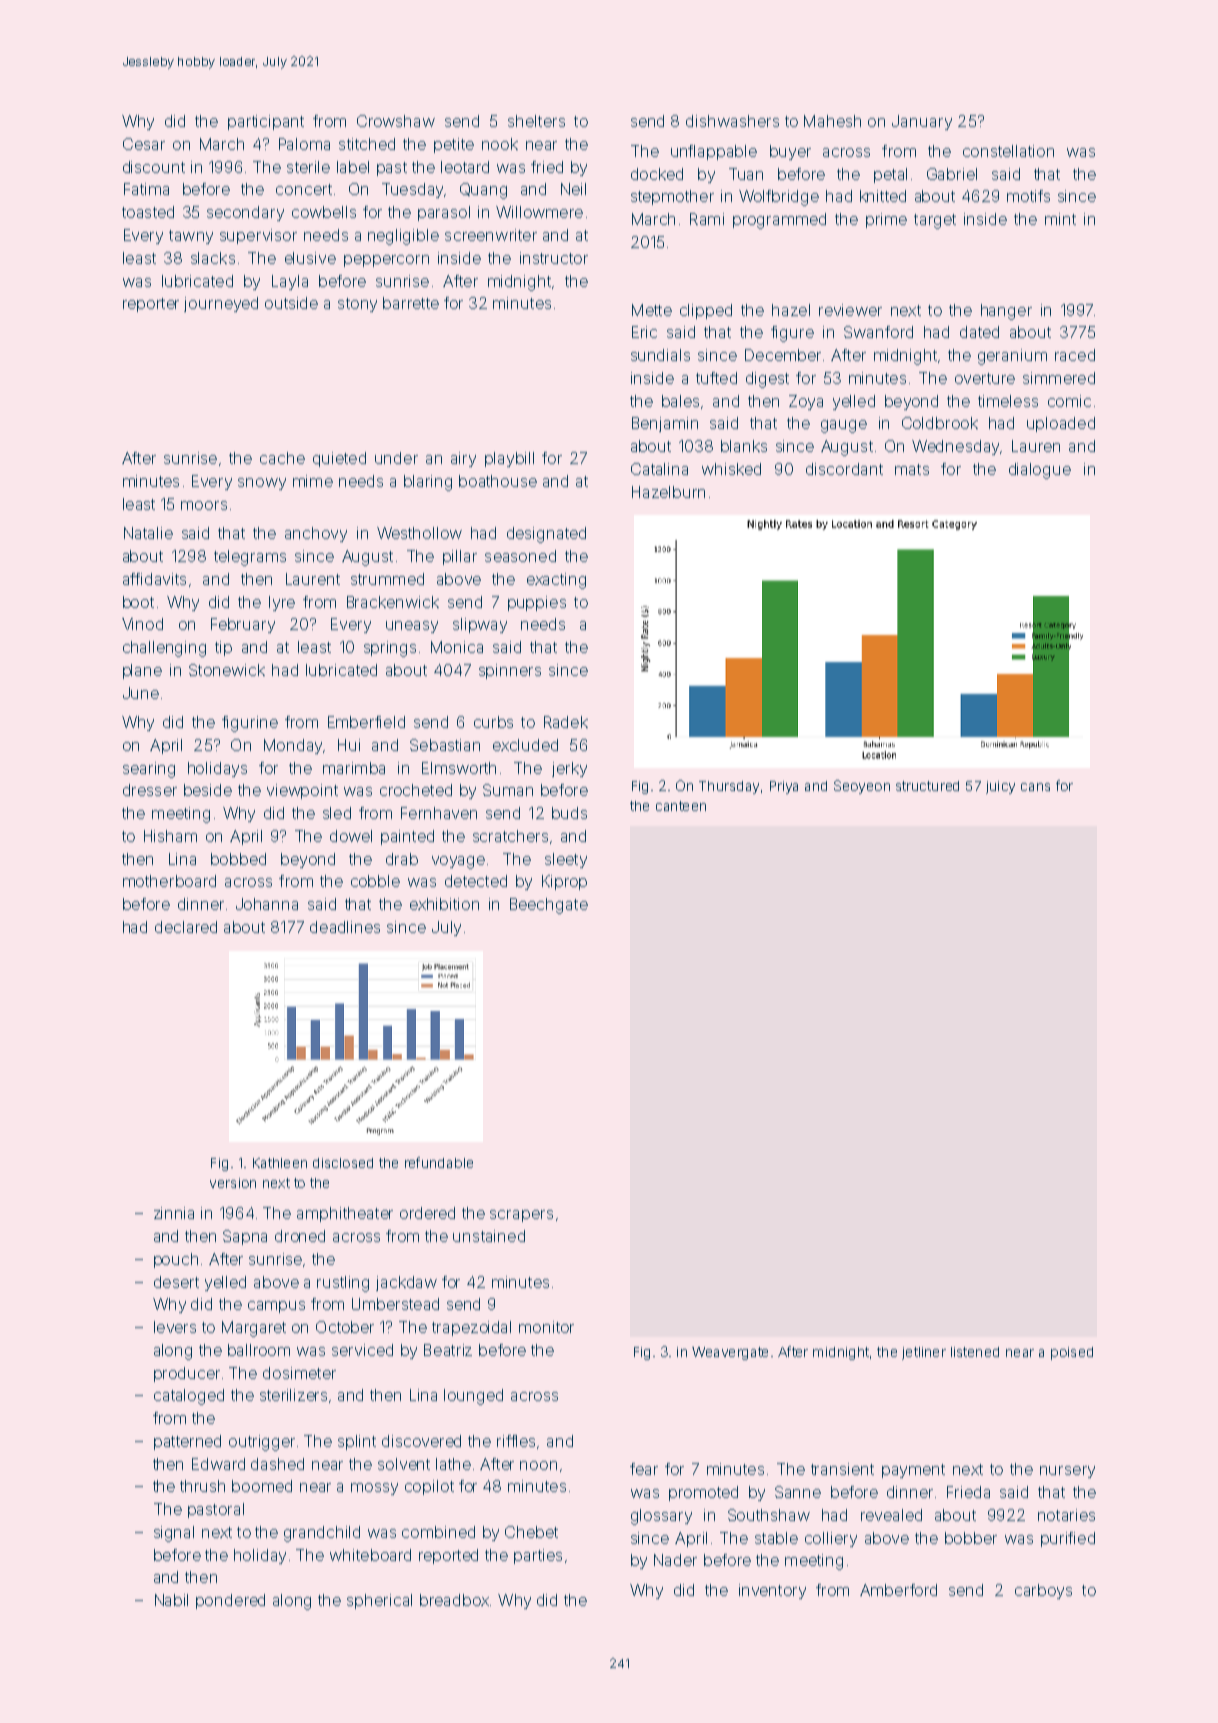 Image resolution: width=1218 pixels, height=1723 pixels. What do you see at coordinates (1035, 787) in the screenshot?
I see `cans` at bounding box center [1035, 787].
